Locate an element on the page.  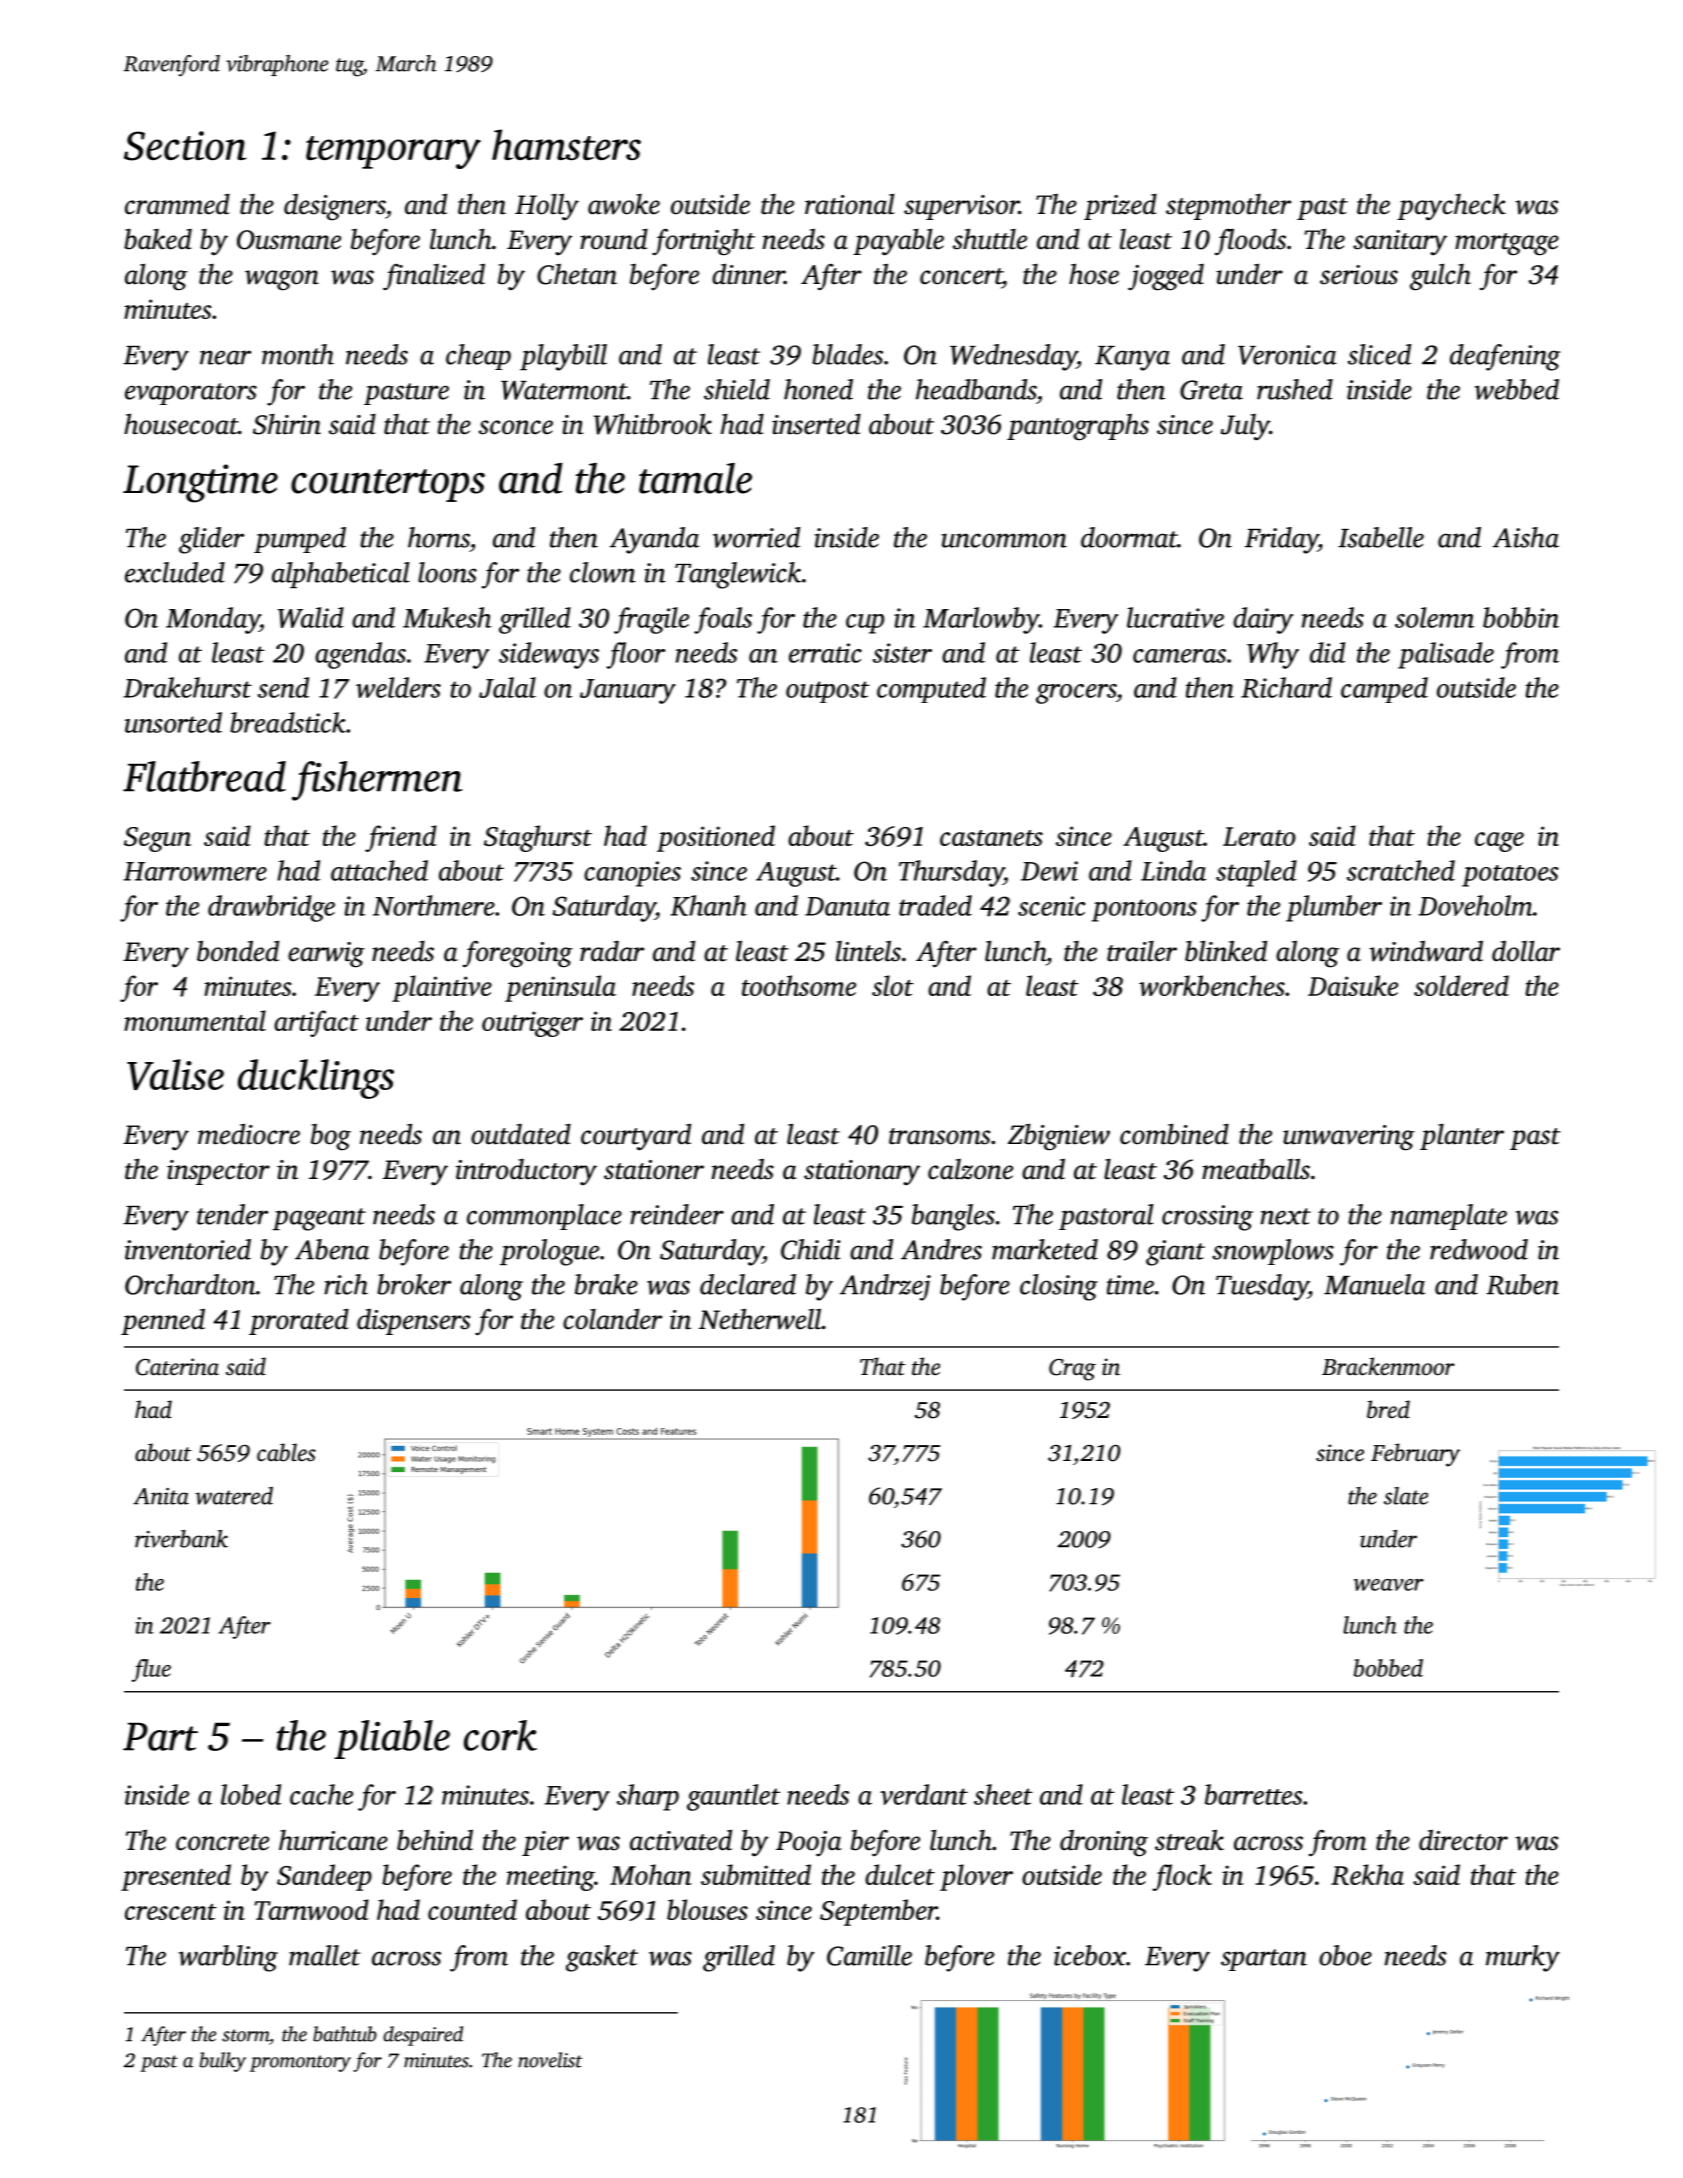
soldered is located at coordinates (1461, 985).
